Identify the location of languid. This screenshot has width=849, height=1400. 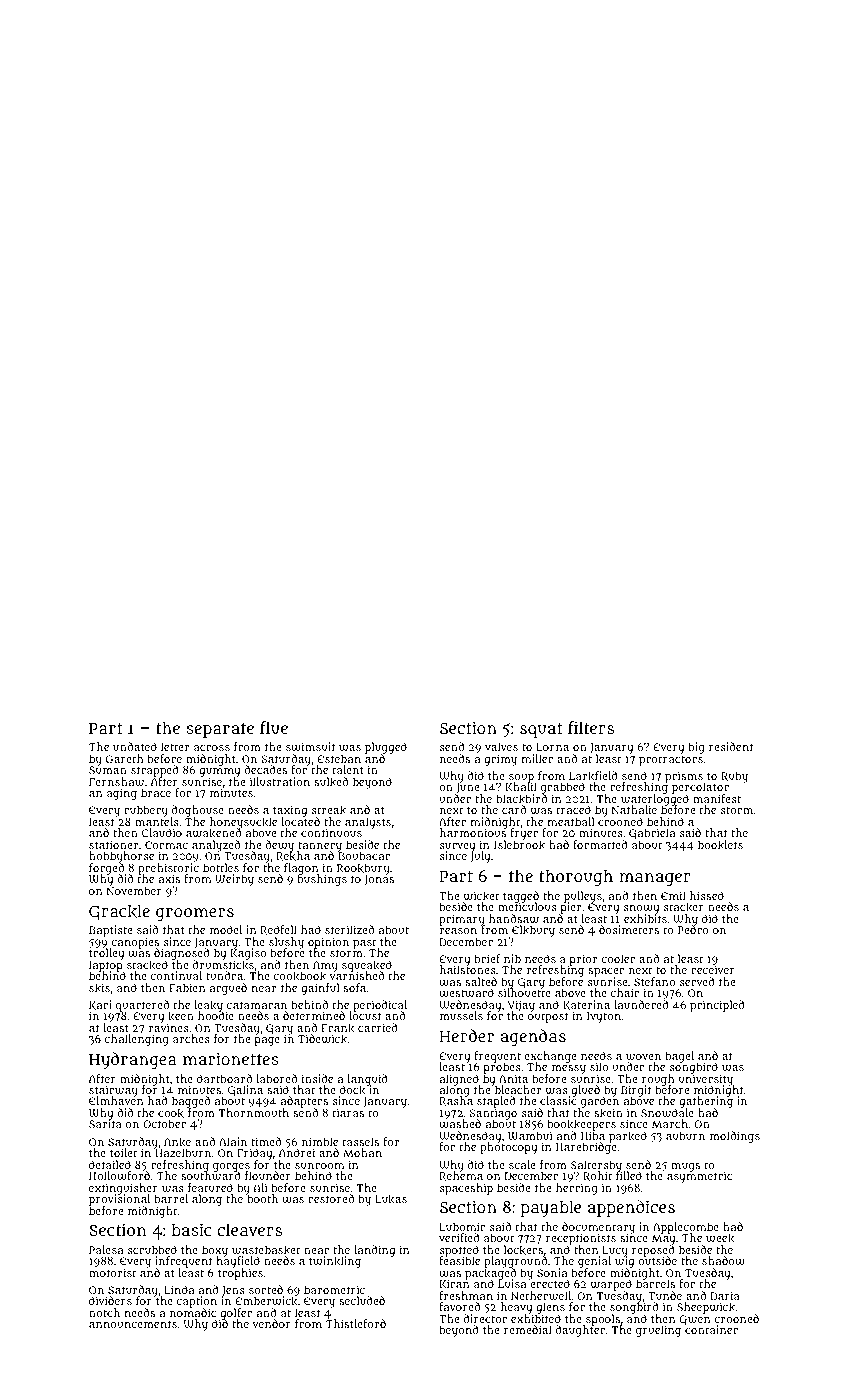
(367, 1080).
